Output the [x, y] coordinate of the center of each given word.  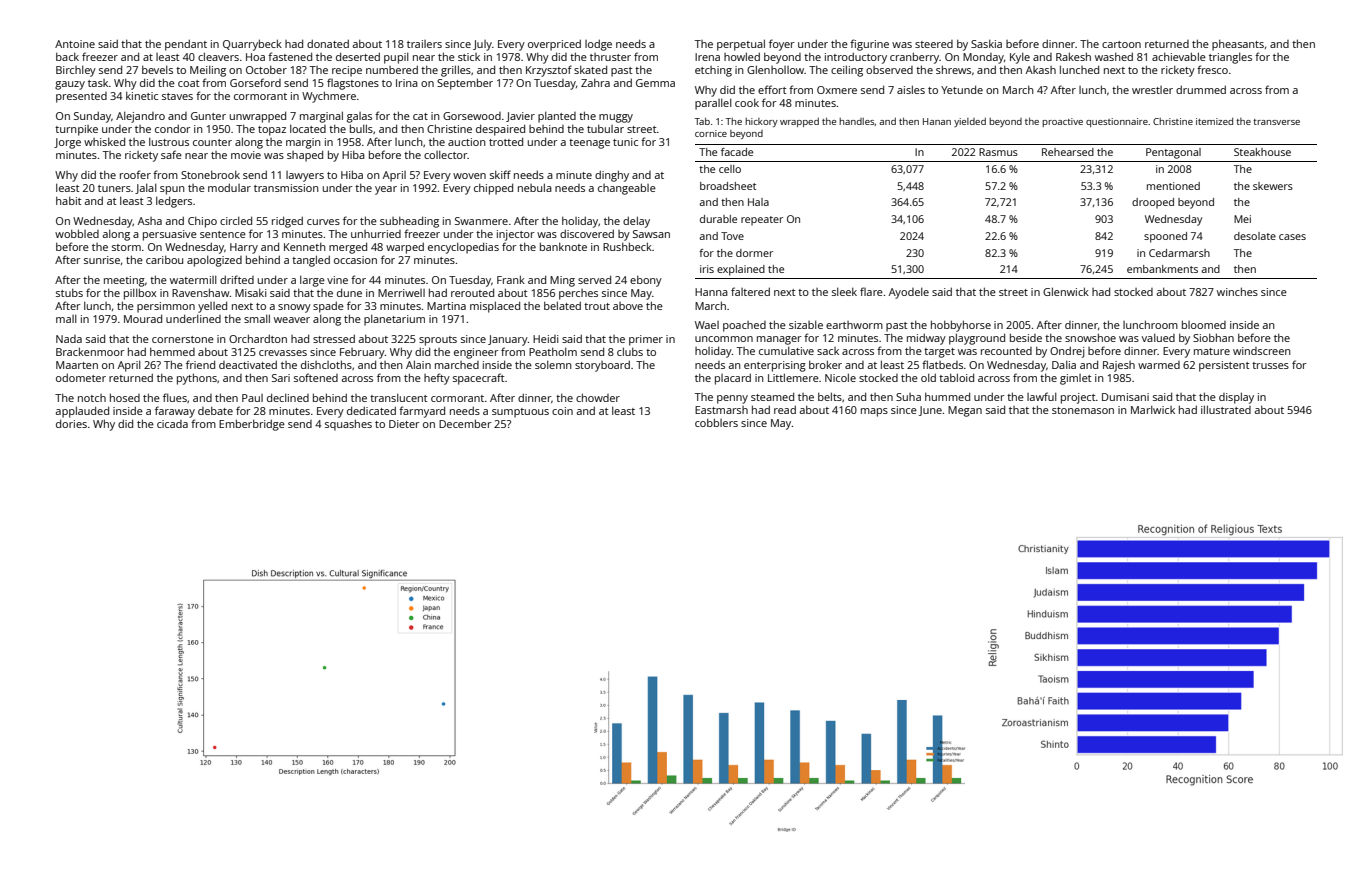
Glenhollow [775, 69]
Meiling [208, 71]
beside [1026, 337]
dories [71, 423]
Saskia [986, 43]
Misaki [251, 292]
